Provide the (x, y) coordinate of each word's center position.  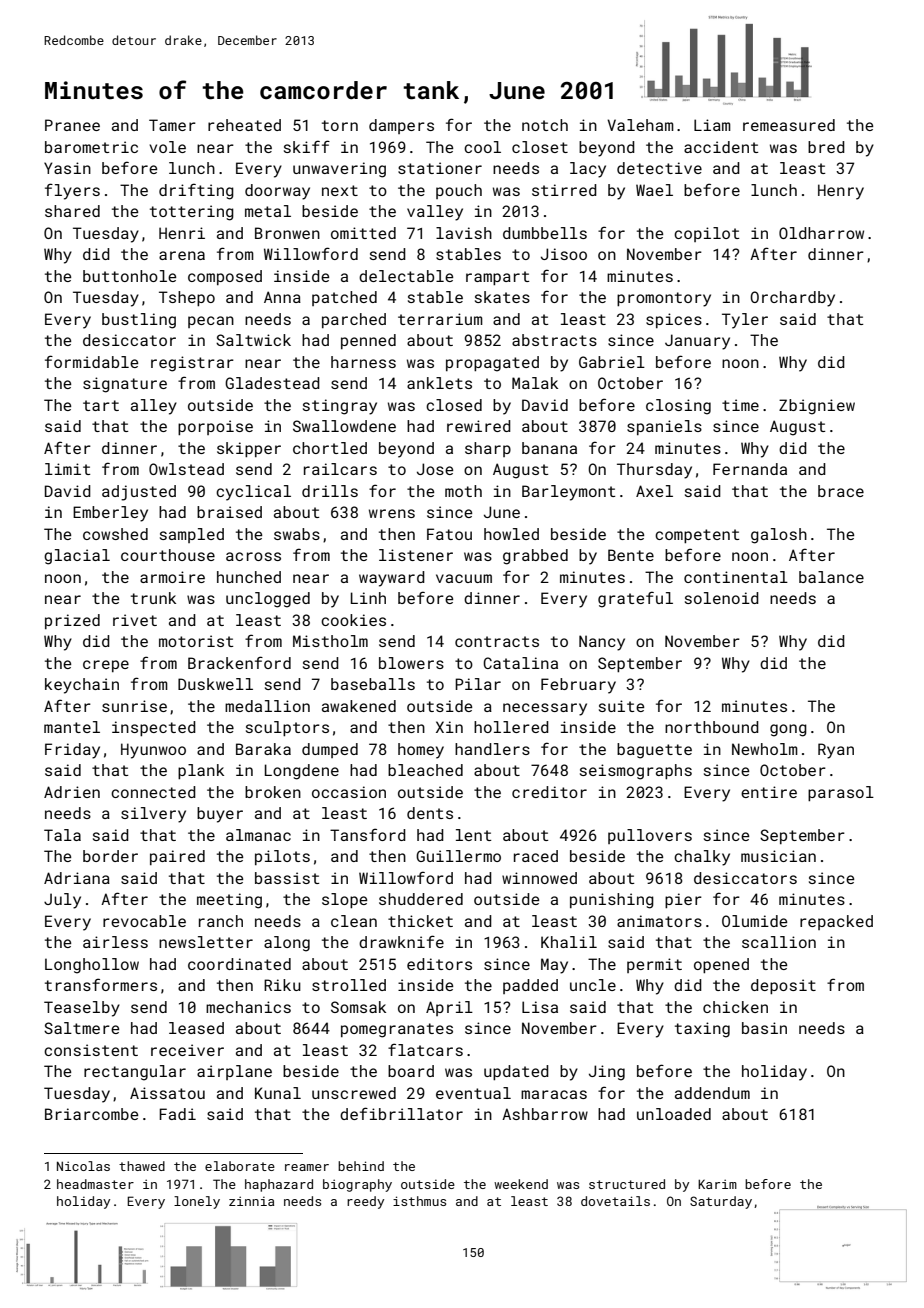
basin (764, 1028)
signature (125, 385)
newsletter (206, 942)
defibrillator (401, 1113)
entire (769, 792)
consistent (91, 1050)
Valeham (640, 125)
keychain (82, 686)
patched (344, 298)
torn (340, 125)
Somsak (358, 1007)
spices (674, 320)
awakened (359, 706)
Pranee (72, 125)
